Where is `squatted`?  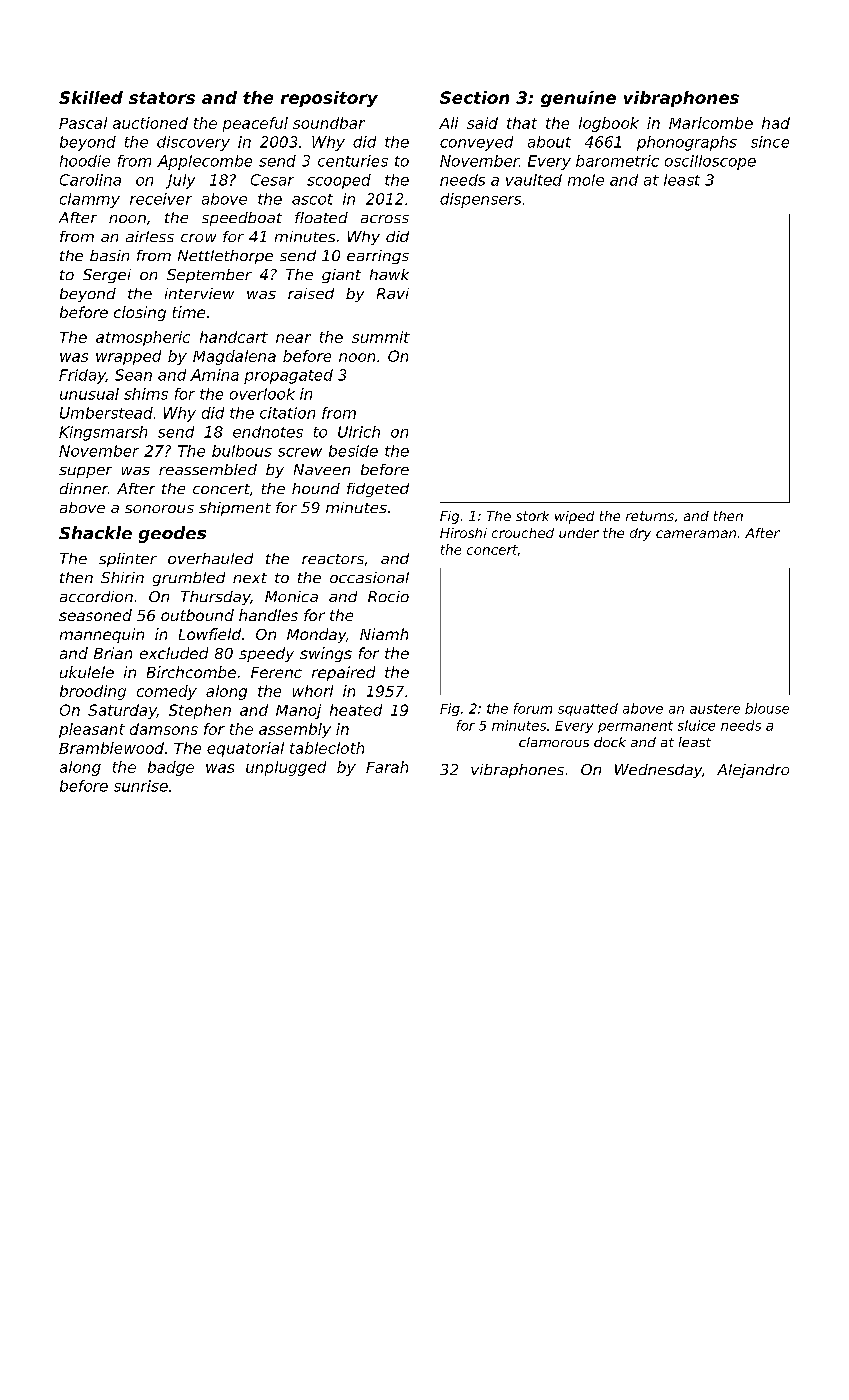
squatted is located at coordinates (588, 709).
